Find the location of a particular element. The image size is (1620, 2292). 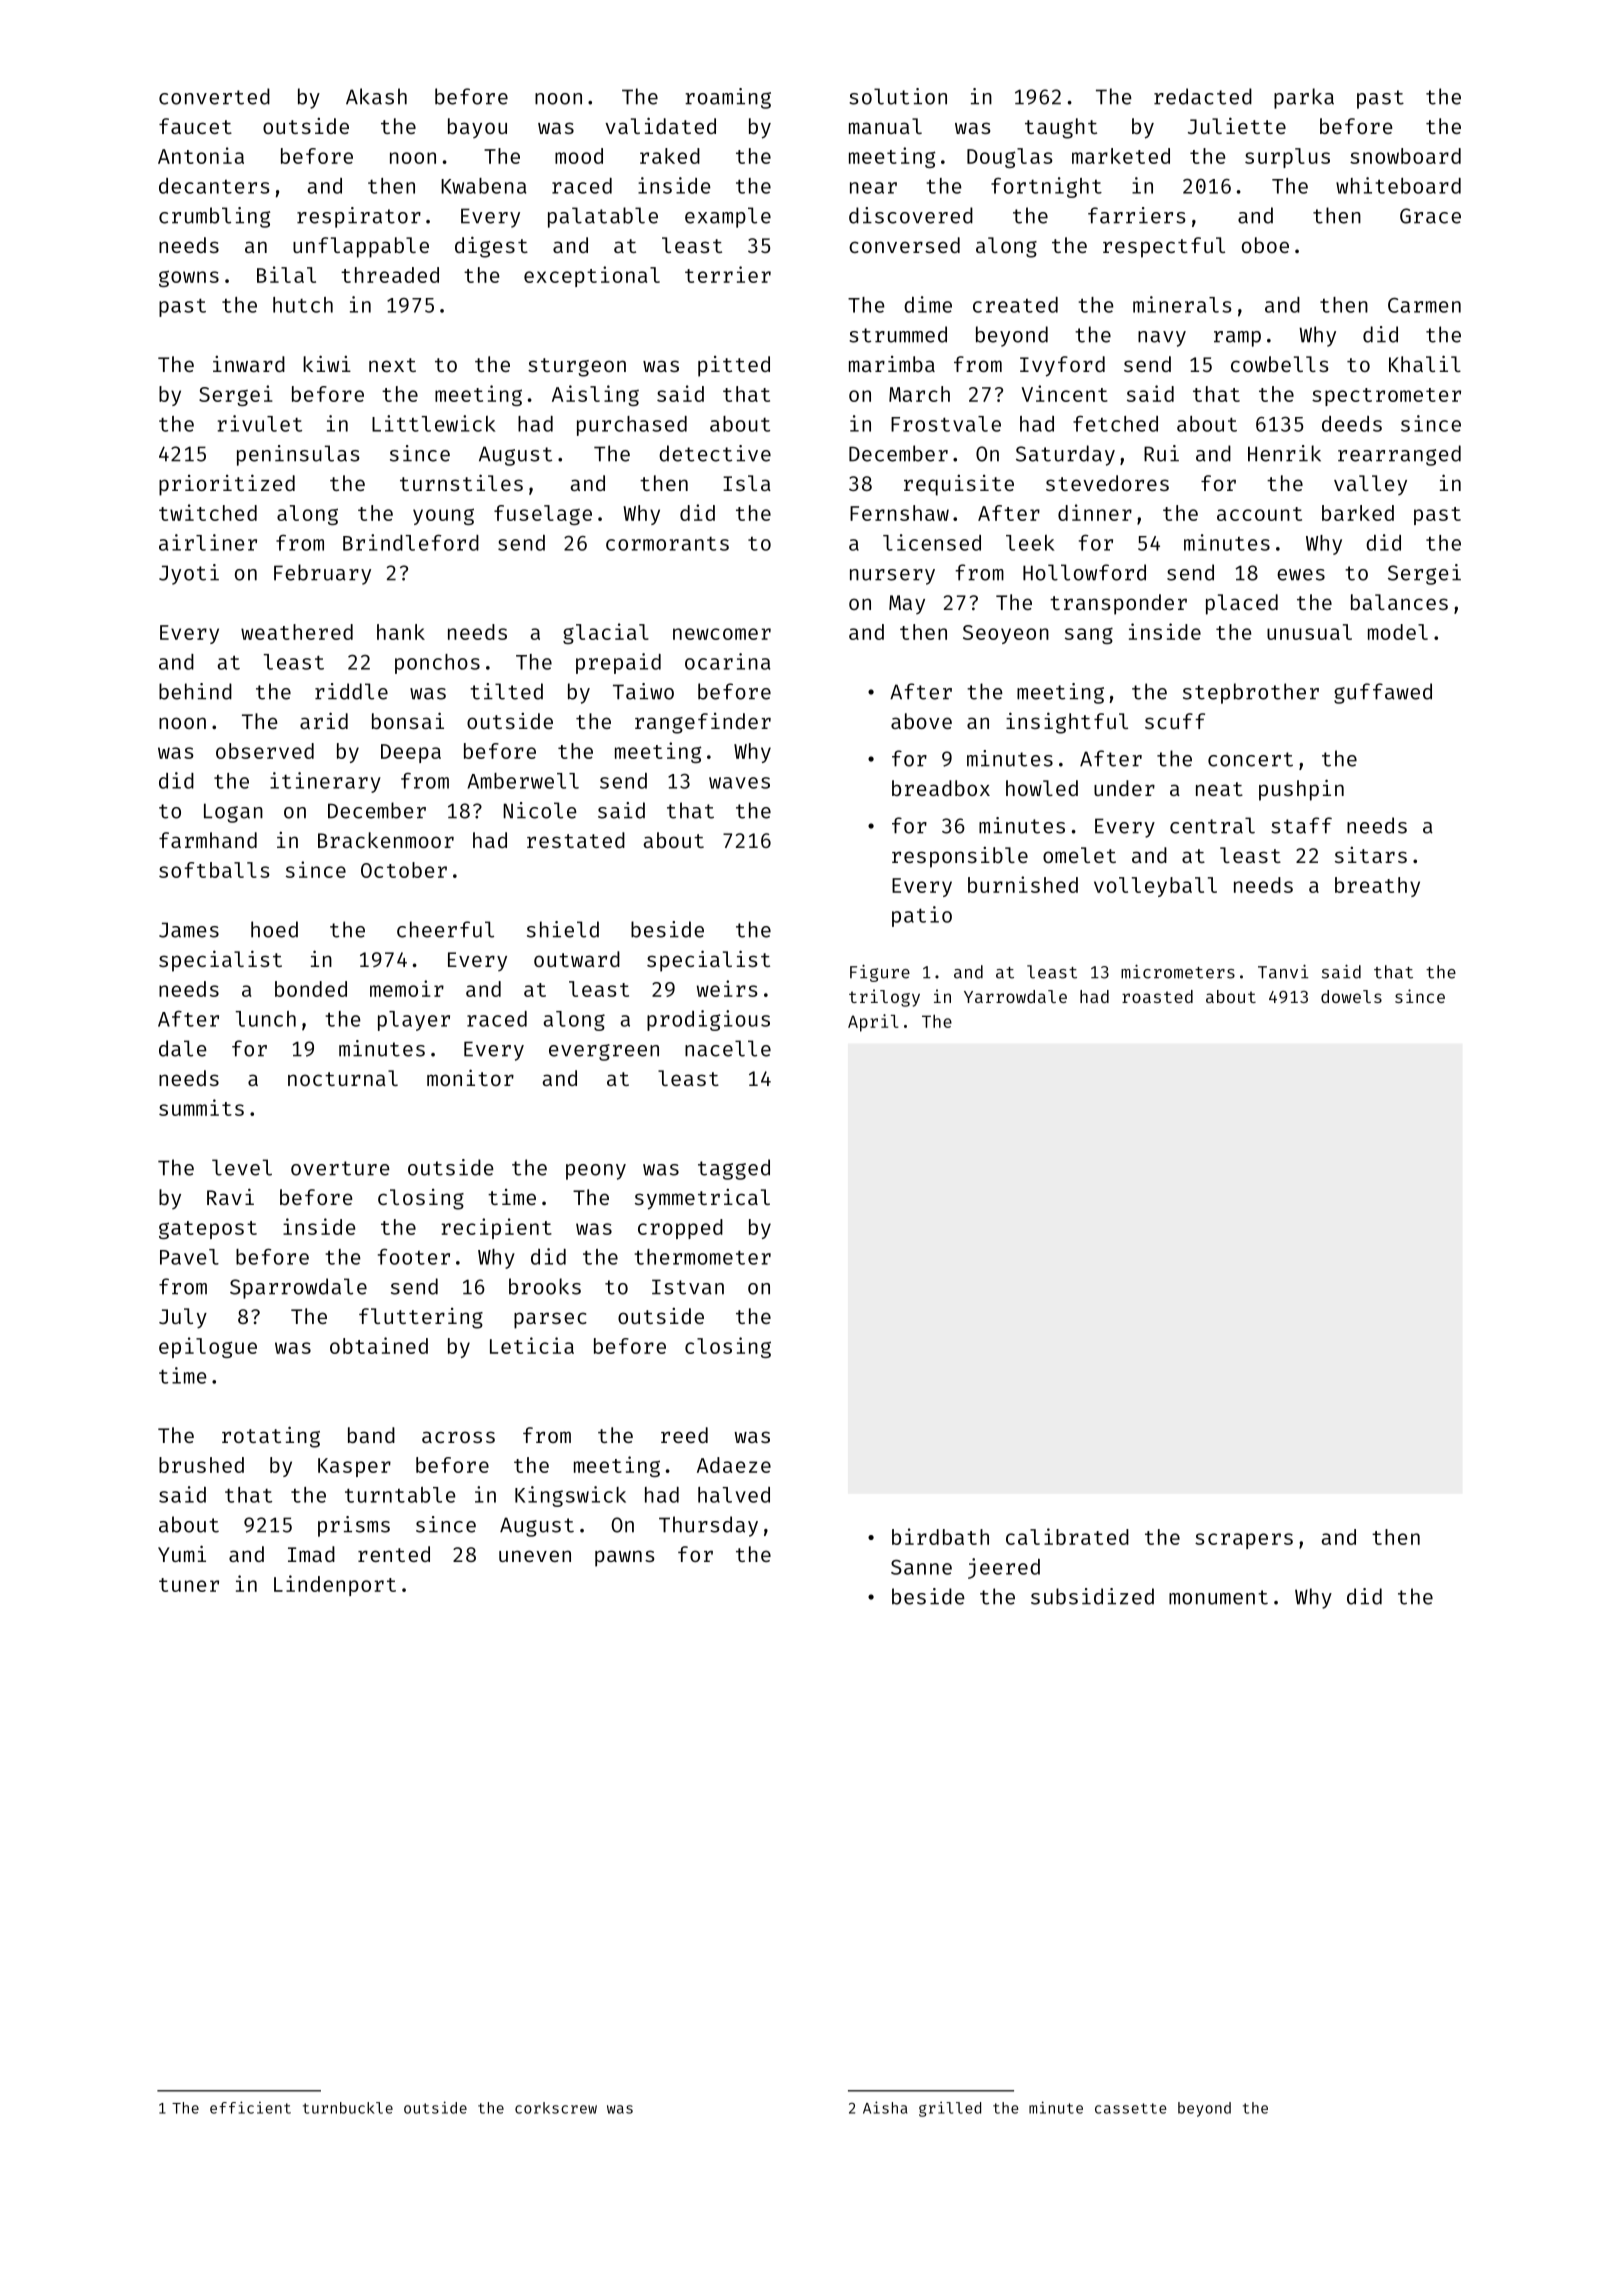

observed is located at coordinates (265, 751).
